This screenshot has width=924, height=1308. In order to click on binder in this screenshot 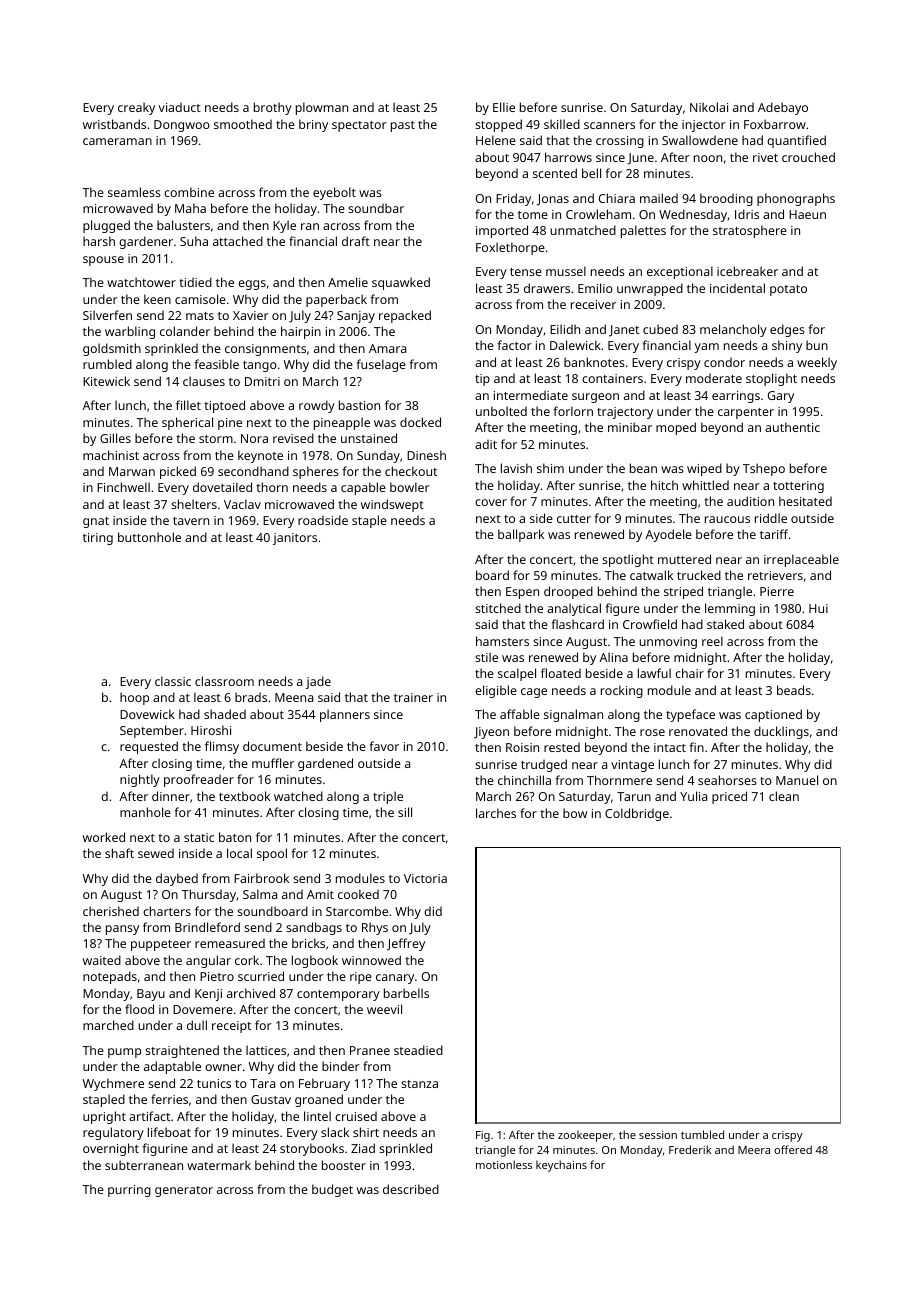, I will do `click(341, 1066)`.
